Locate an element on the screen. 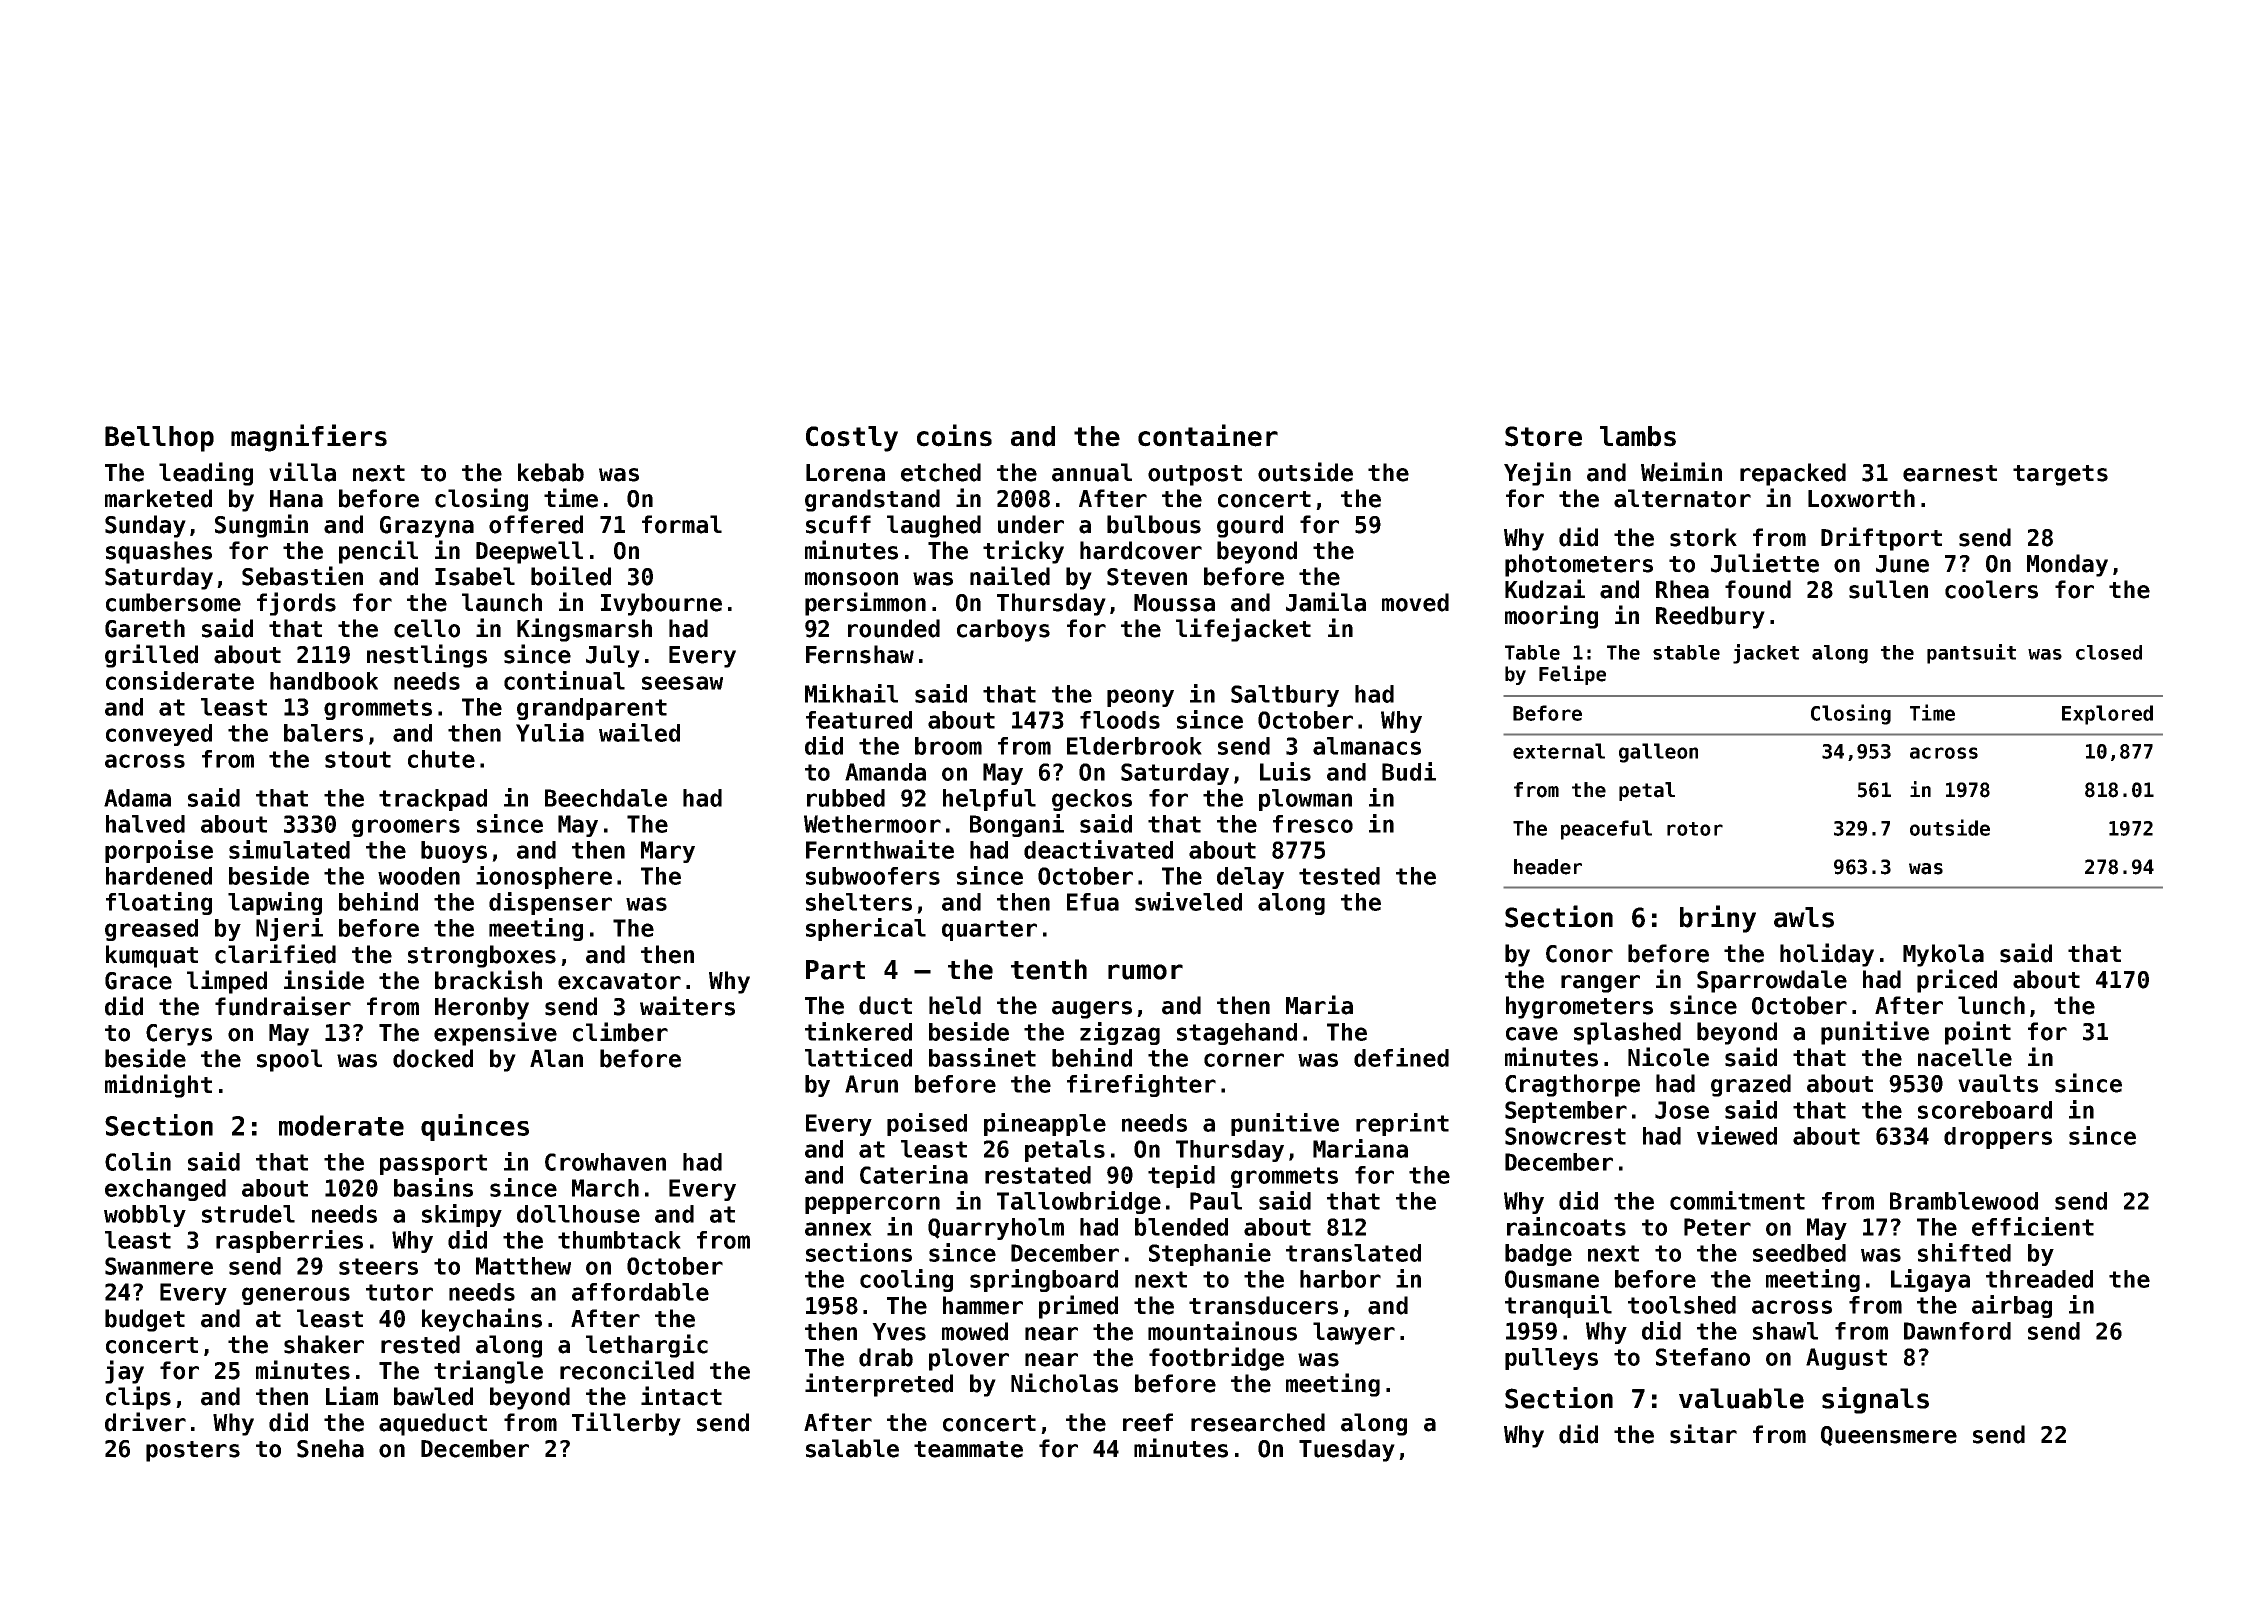  Budi is located at coordinates (1409, 771).
